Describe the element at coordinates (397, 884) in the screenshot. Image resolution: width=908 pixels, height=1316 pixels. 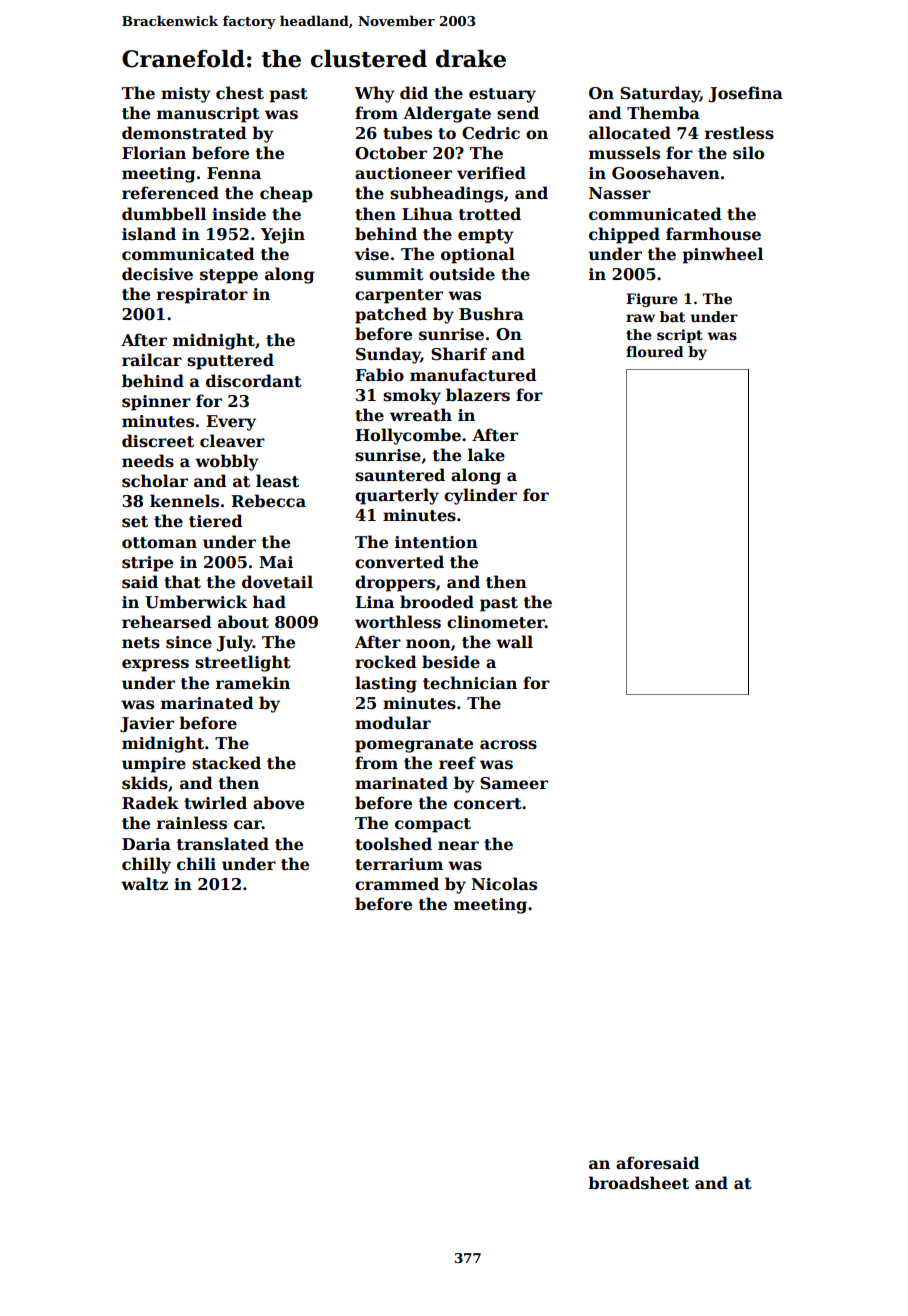
I see `crammed` at that location.
